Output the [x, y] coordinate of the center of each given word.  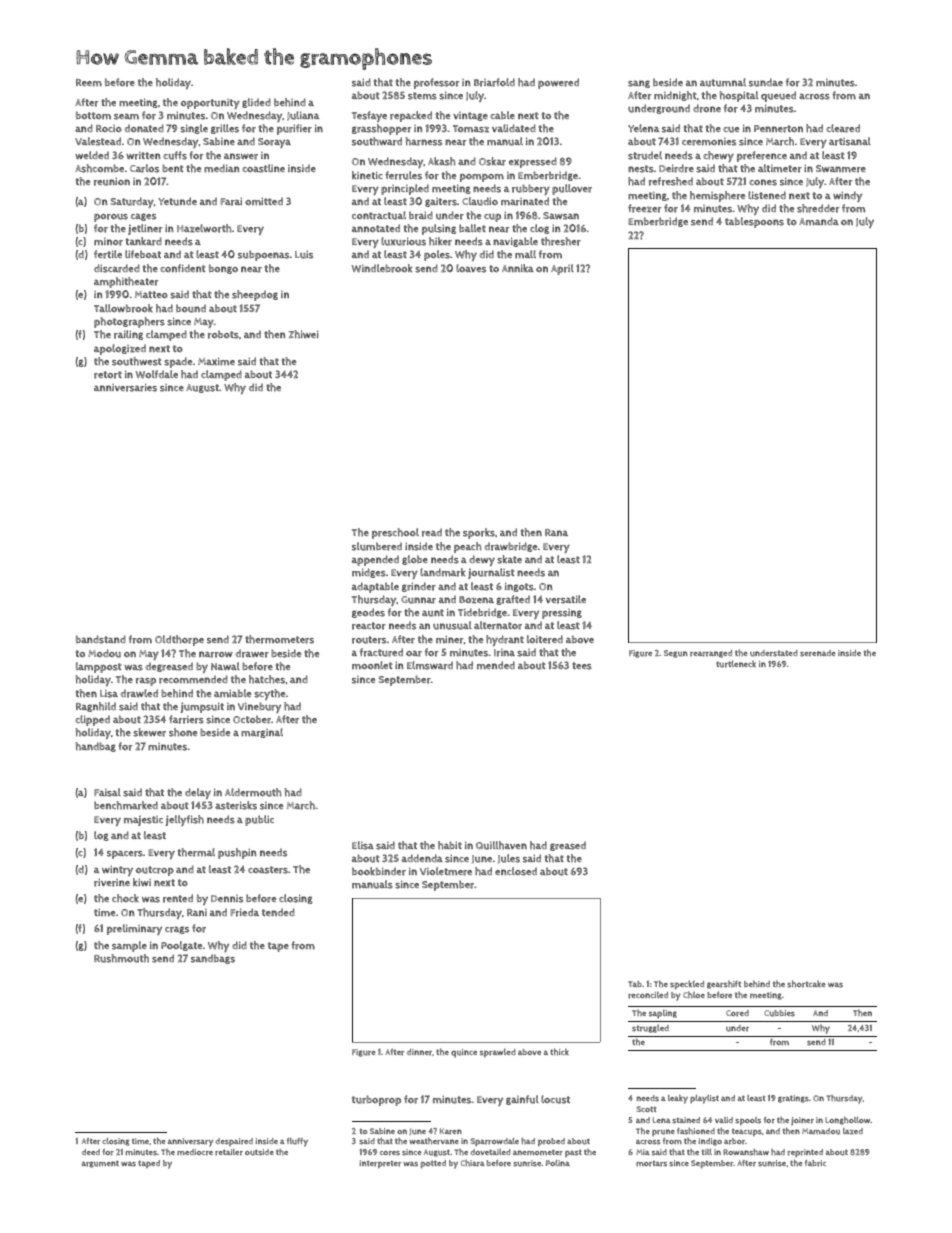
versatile [566, 599]
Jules [509, 858]
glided [256, 103]
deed [91, 1152]
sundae [766, 82]
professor [437, 83]
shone [183, 732]
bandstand [101, 639]
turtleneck [736, 664]
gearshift [724, 984]
